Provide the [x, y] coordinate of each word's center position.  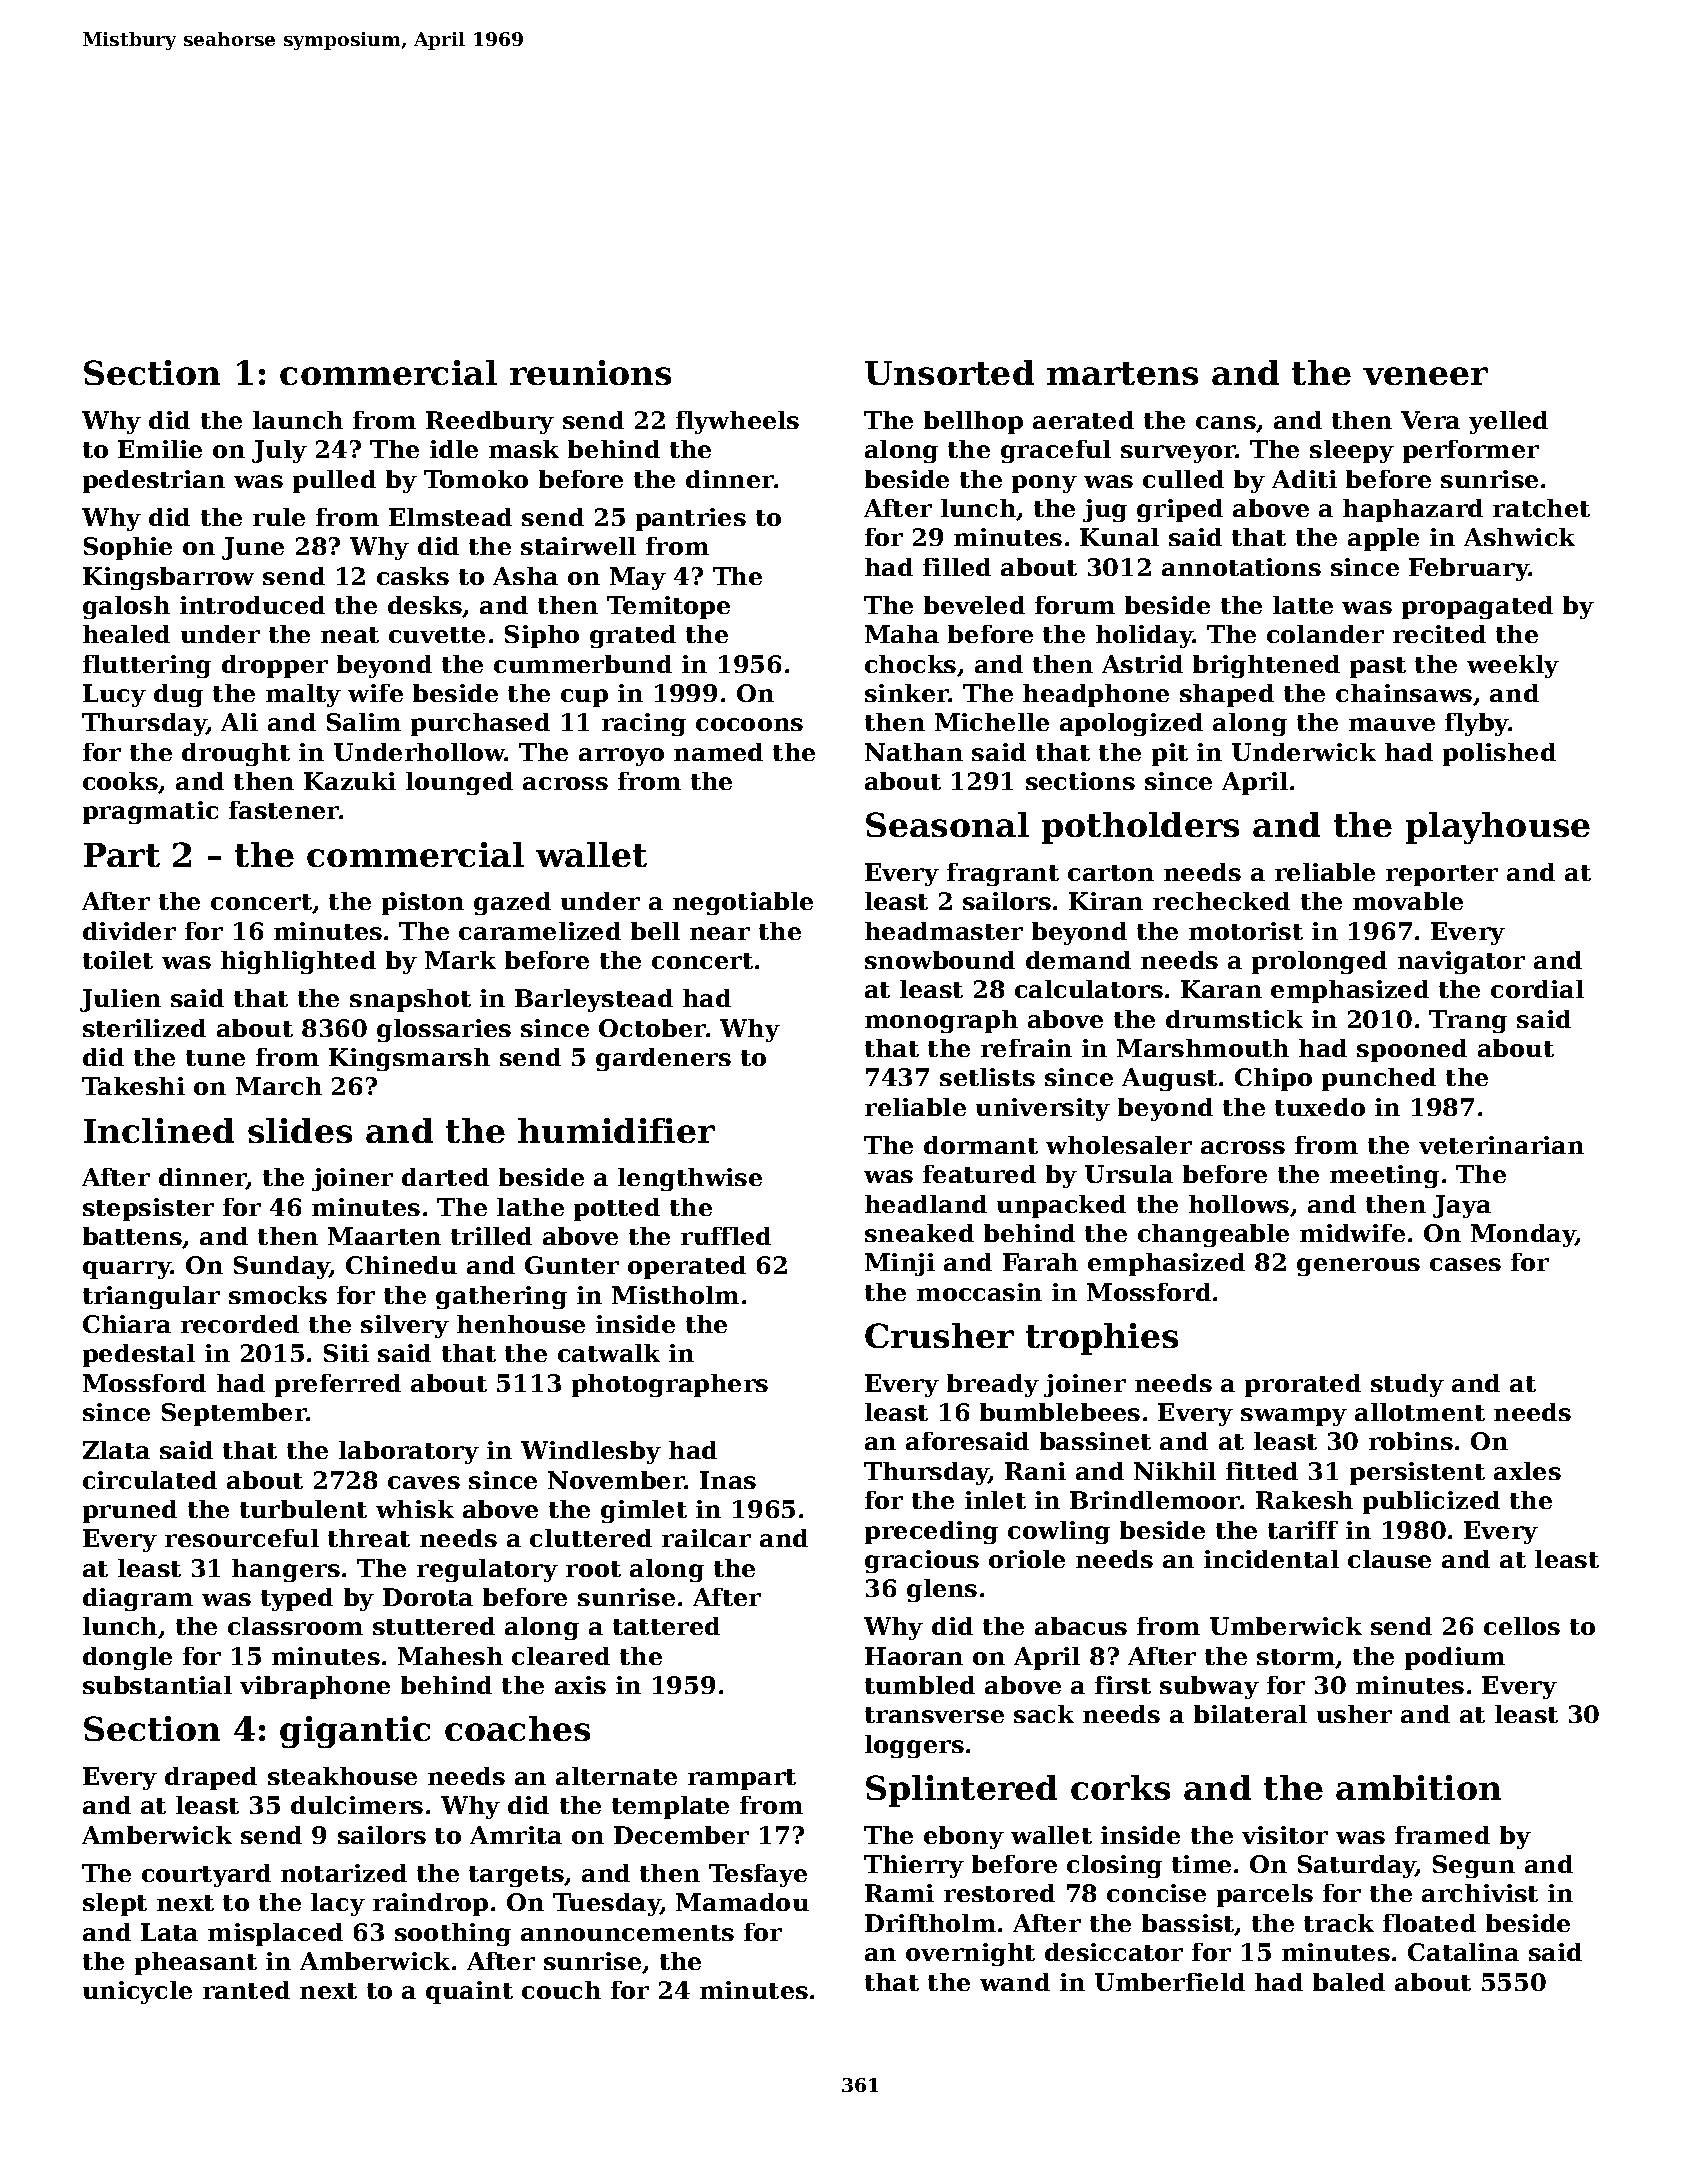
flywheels [737, 422]
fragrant [1003, 874]
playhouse [1498, 828]
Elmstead [450, 517]
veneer [1425, 376]
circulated [150, 1480]
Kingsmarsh [409, 1059]
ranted [246, 1990]
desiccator [1114, 1952]
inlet [995, 1500]
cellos [1522, 1626]
